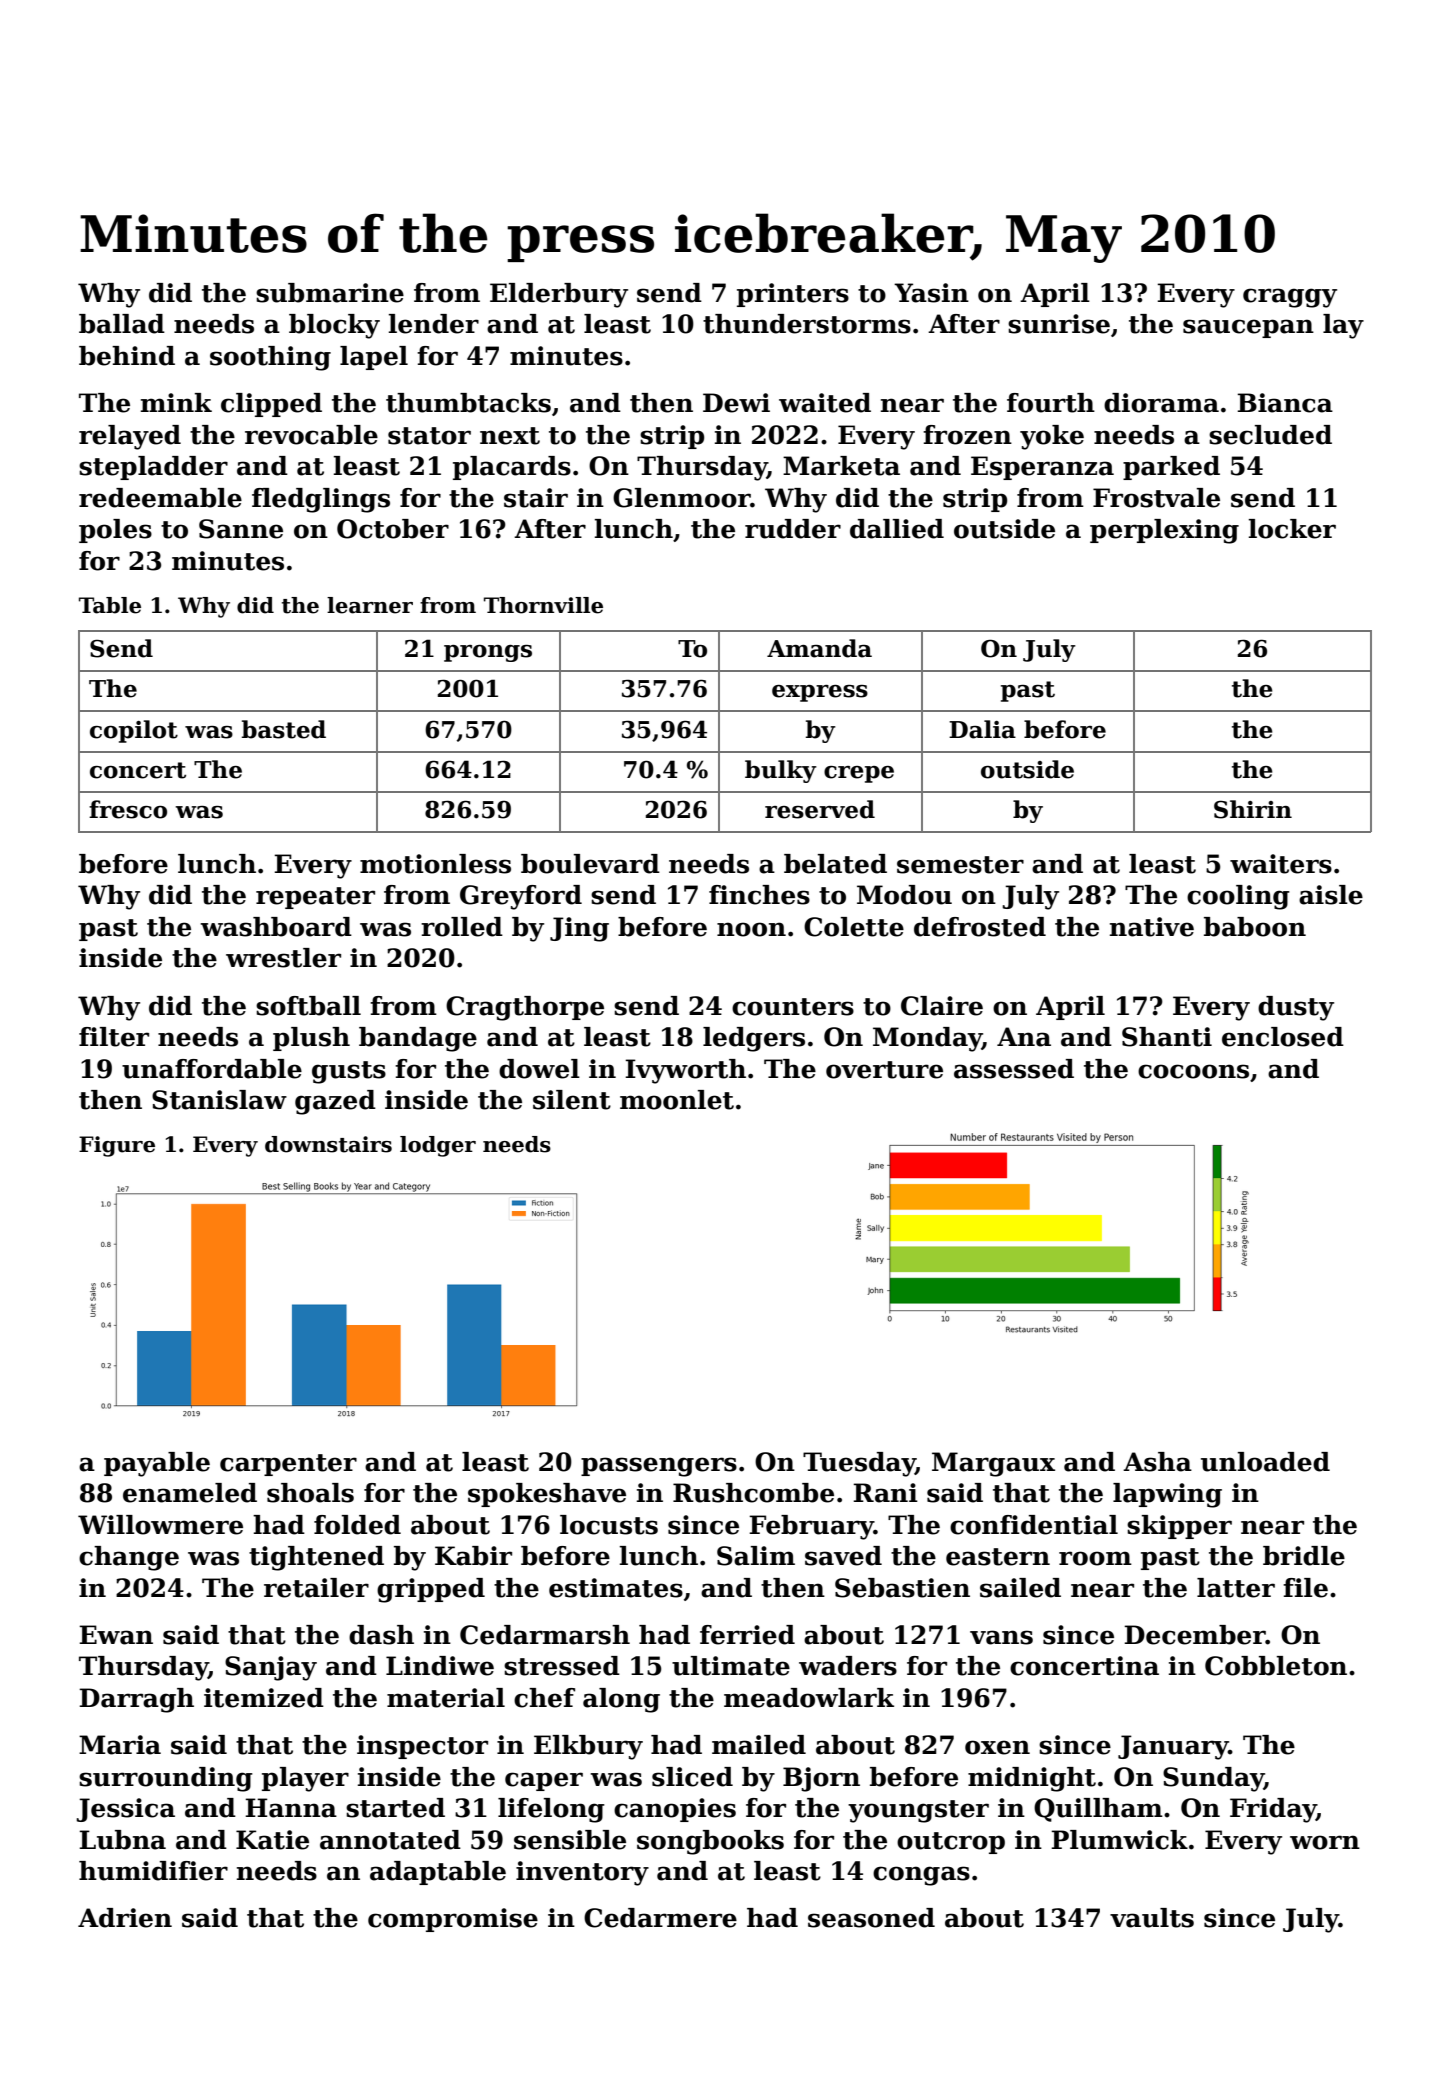 The width and height of the page is (1450, 2100). Describe the element at coordinates (884, 1070) in the page. I see `overture` at that location.
